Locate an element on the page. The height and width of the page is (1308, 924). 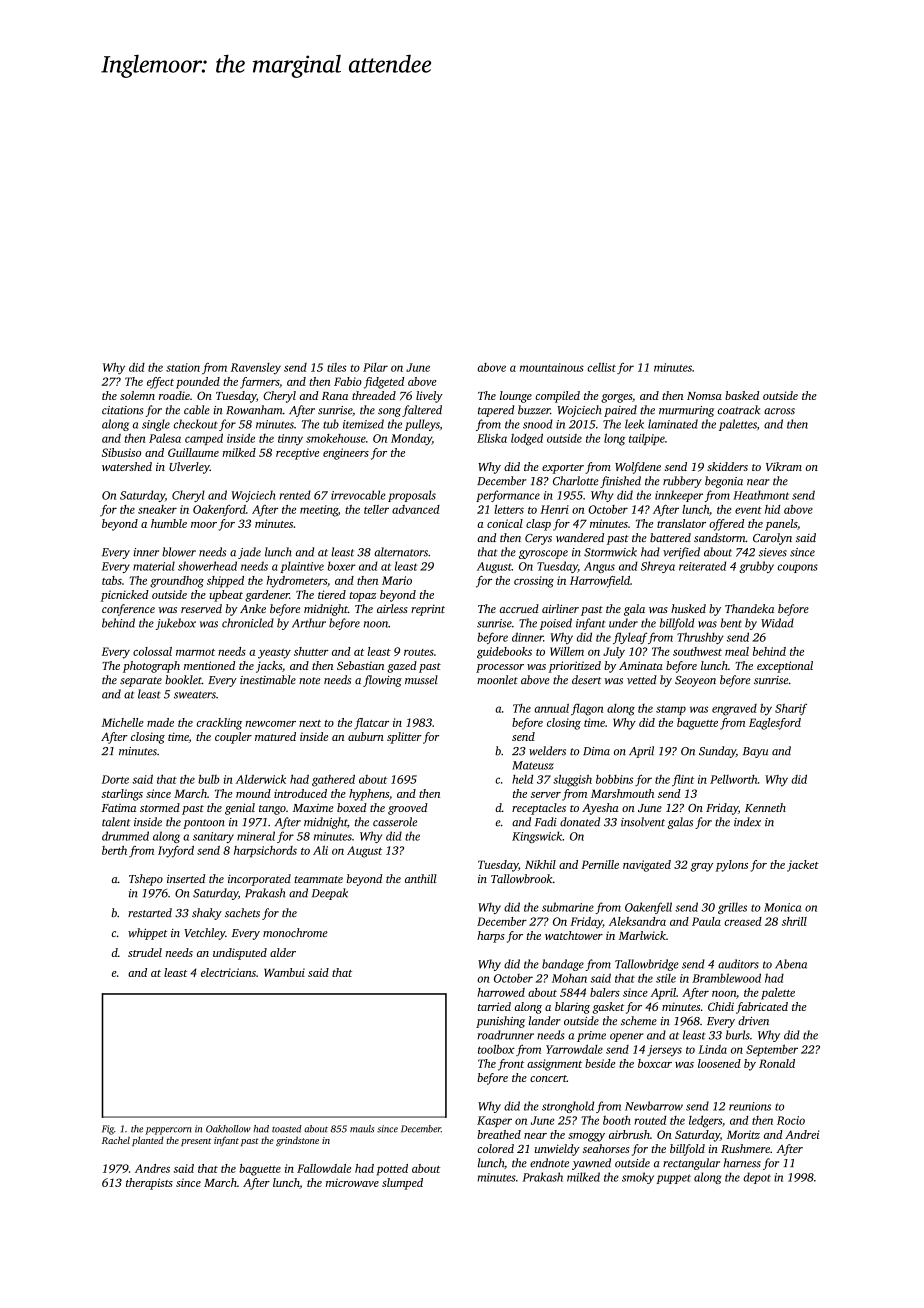
shrill is located at coordinates (794, 921).
